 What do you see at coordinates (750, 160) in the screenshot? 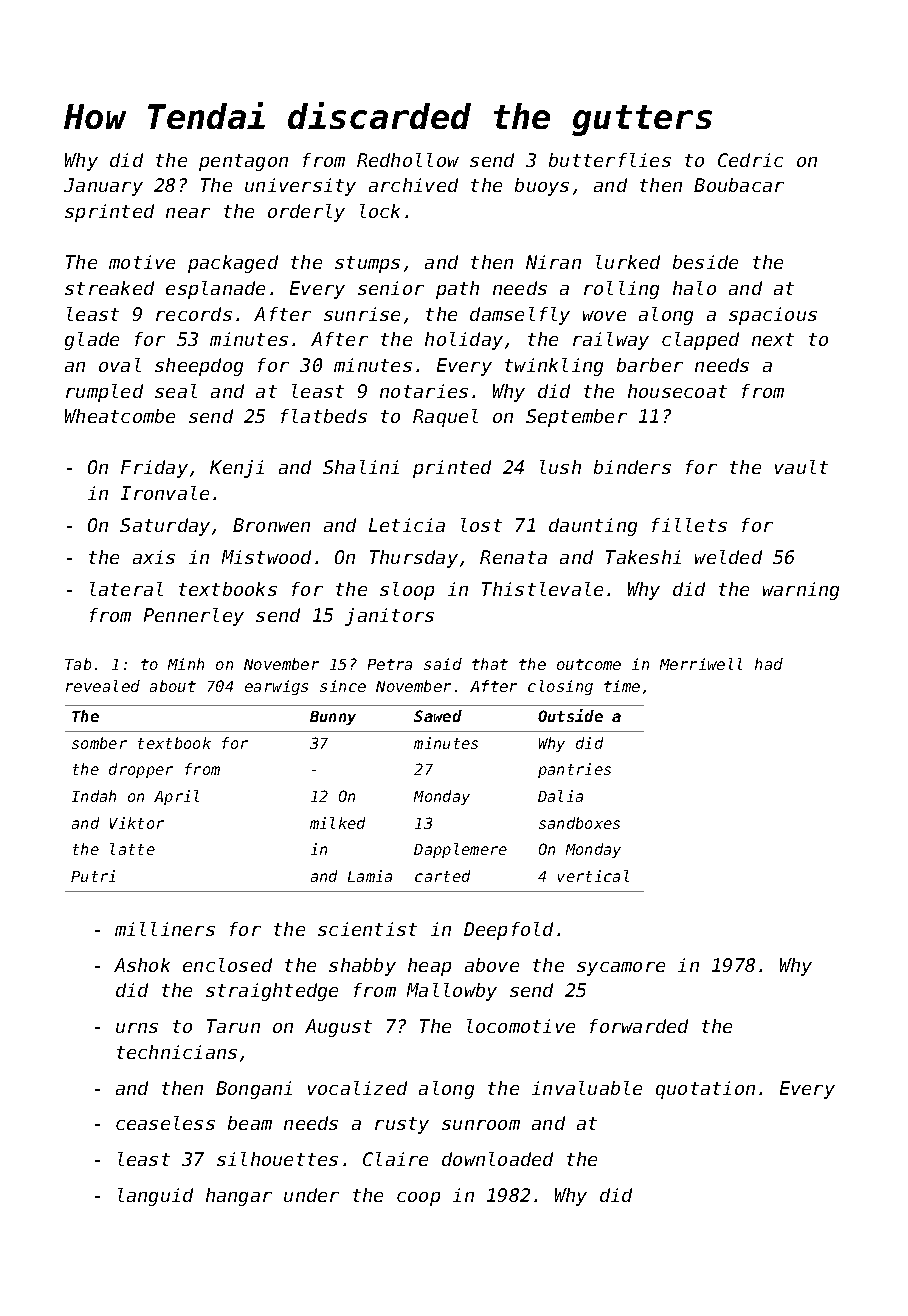
I see `Cedric` at bounding box center [750, 160].
